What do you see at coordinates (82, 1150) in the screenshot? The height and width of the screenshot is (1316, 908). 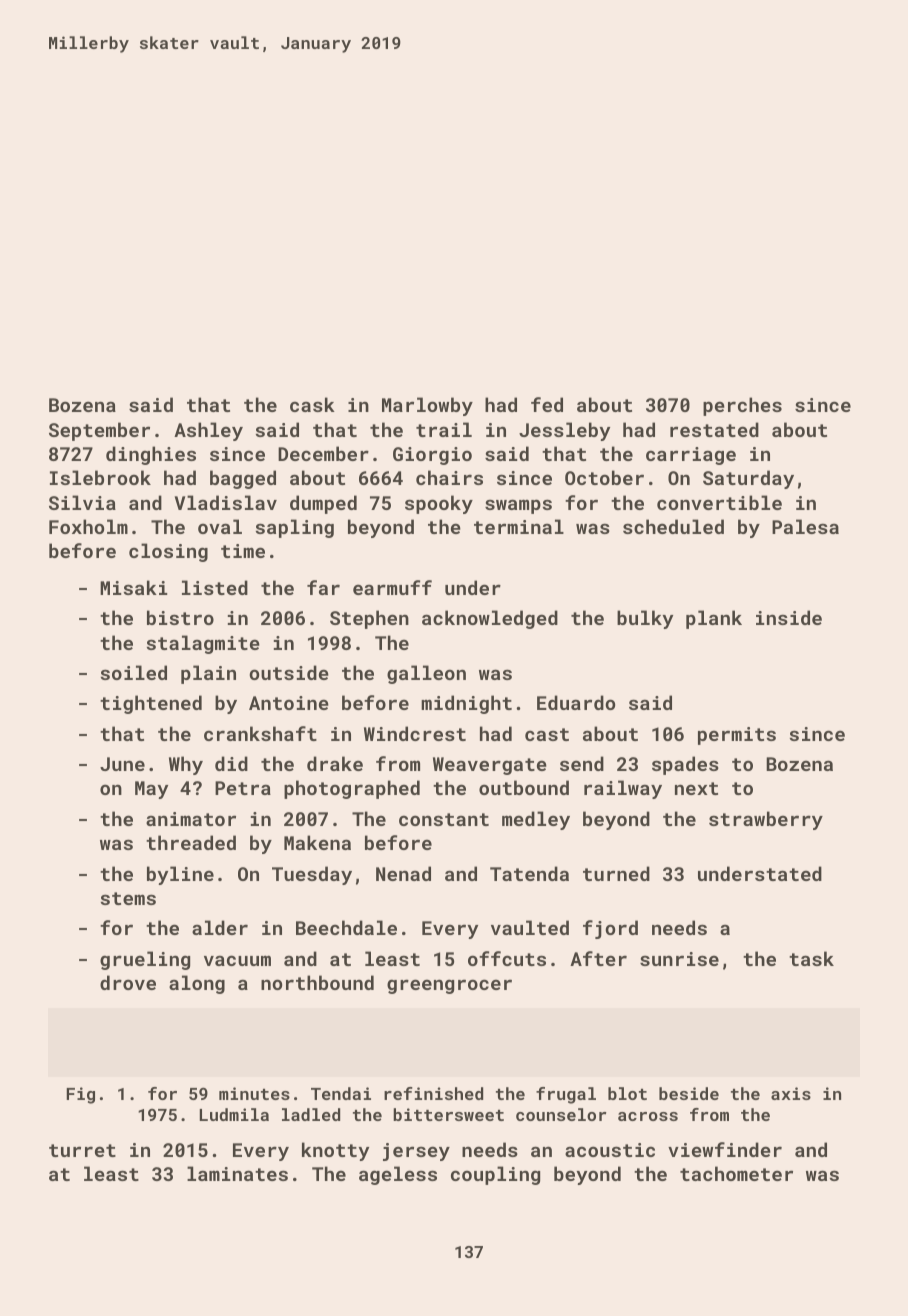 I see `turret` at bounding box center [82, 1150].
